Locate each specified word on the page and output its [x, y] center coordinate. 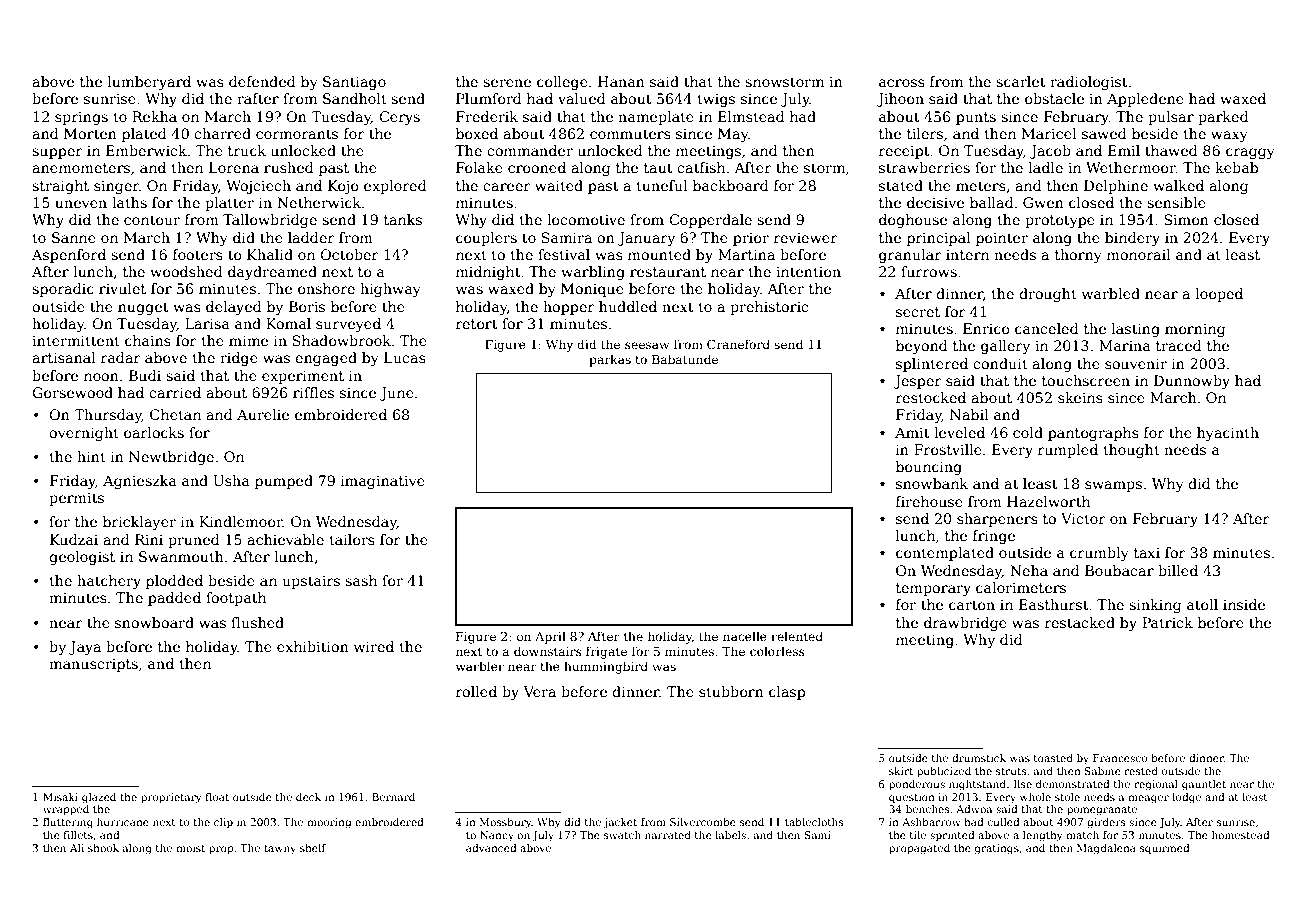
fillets [78, 835]
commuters [630, 134]
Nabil [969, 414]
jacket [620, 823]
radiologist [1088, 83]
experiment [303, 377]
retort [476, 324]
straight [60, 187]
